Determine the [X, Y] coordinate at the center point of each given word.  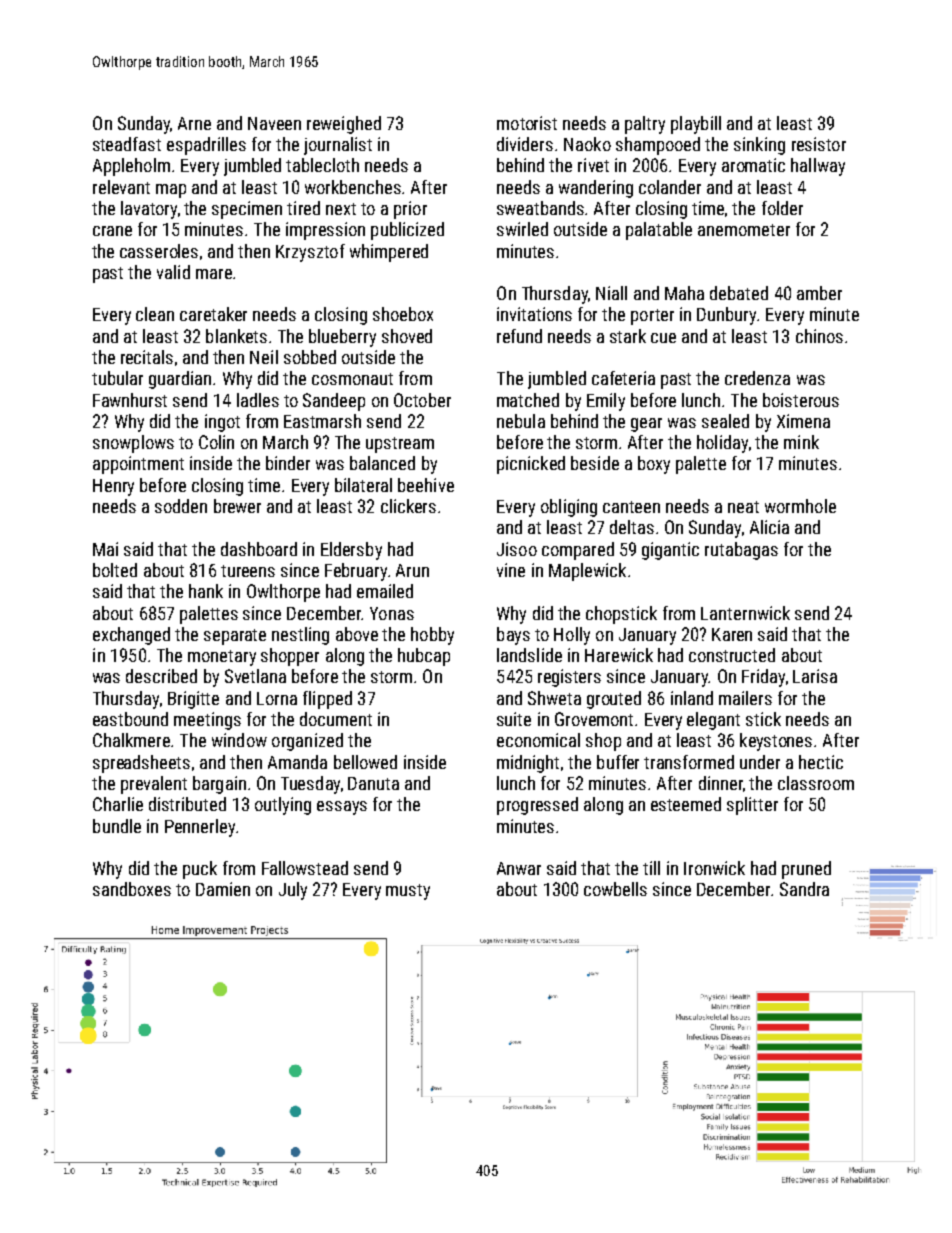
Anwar [519, 868]
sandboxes [132, 889]
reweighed [344, 125]
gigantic [670, 551]
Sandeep [334, 402]
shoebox [403, 314]
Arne [194, 123]
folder [782, 208]
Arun [412, 570]
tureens [248, 571]
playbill [696, 125]
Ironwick [714, 868]
